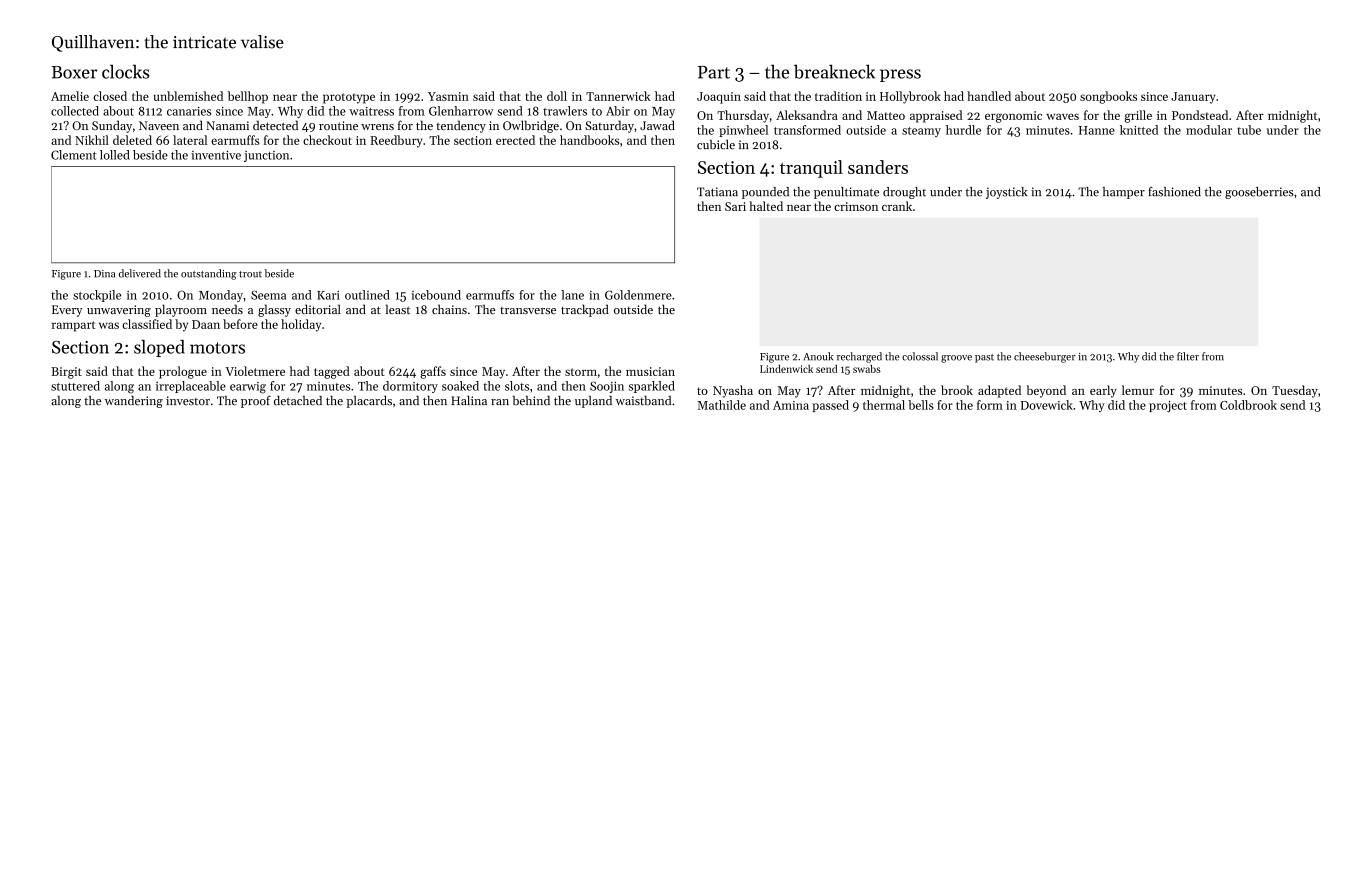  I want to click on Hanne, so click(1097, 130).
